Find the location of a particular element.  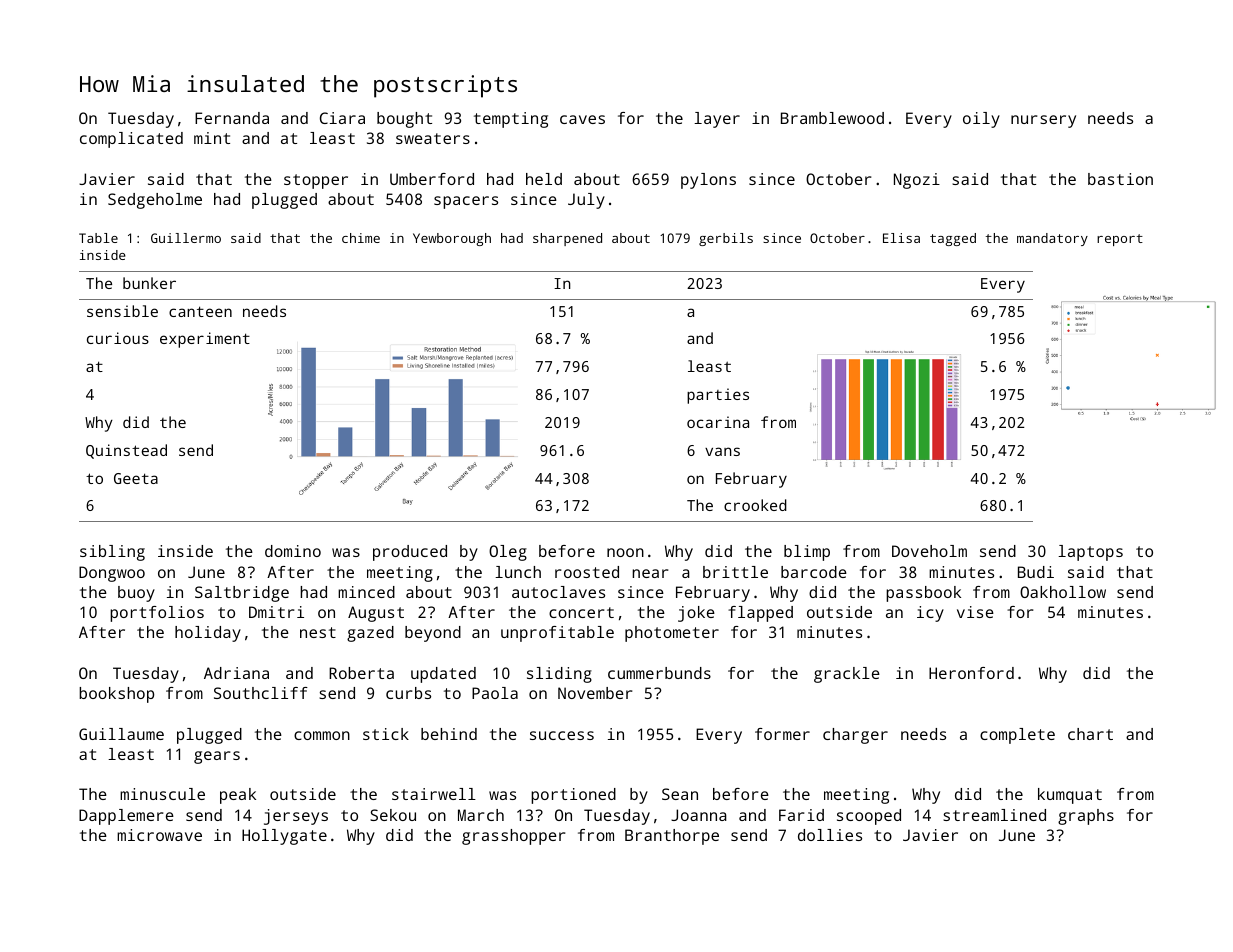

ocarina is located at coordinates (718, 422).
